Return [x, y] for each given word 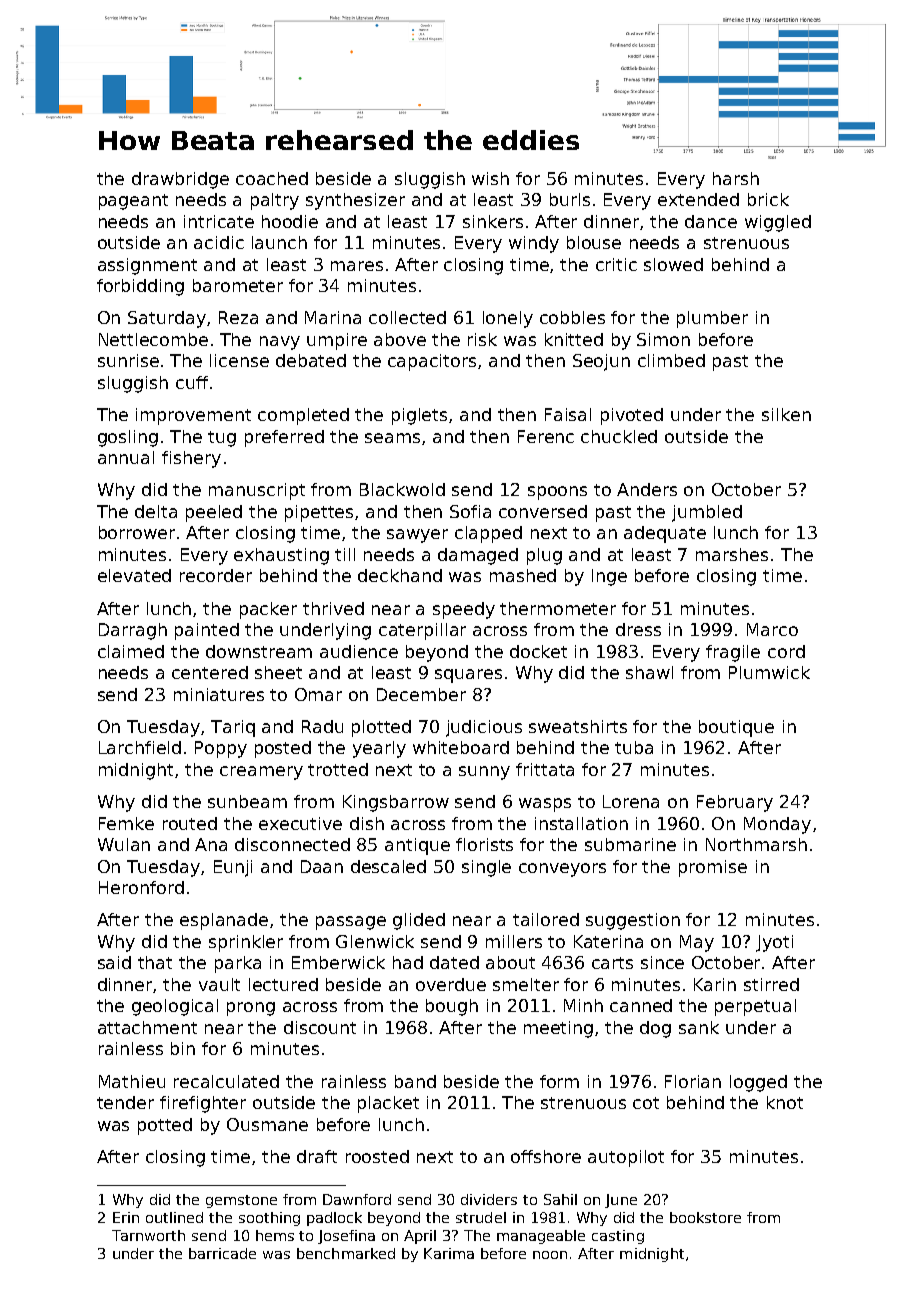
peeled [214, 513]
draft [317, 1156]
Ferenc [546, 436]
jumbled [707, 513]
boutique [736, 728]
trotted [338, 769]
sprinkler [246, 943]
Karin [715, 984]
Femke [126, 823]
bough [452, 1007]
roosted [377, 1156]
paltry [275, 201]
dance [711, 221]
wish [490, 178]
